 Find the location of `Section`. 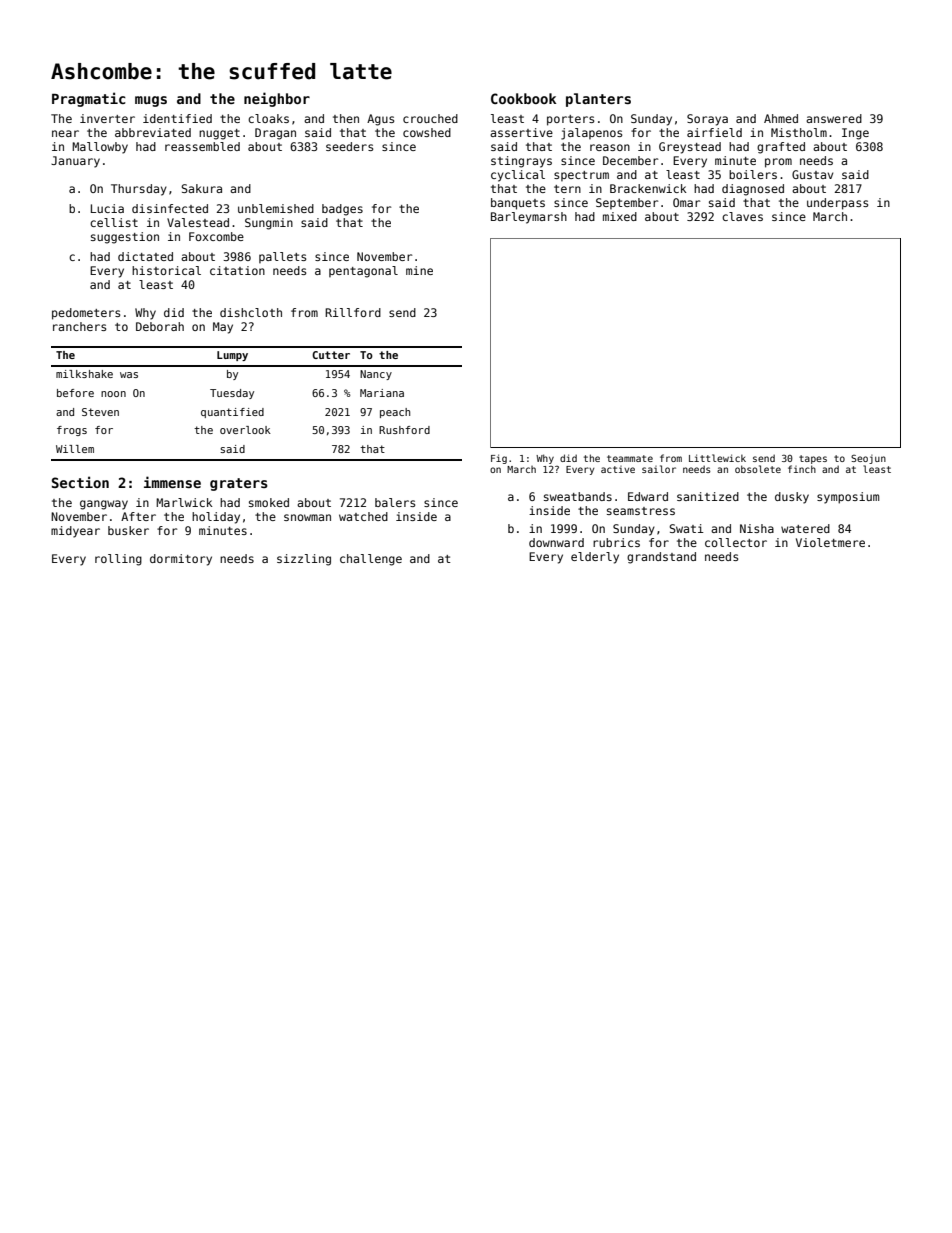

Section is located at coordinates (80, 482).
